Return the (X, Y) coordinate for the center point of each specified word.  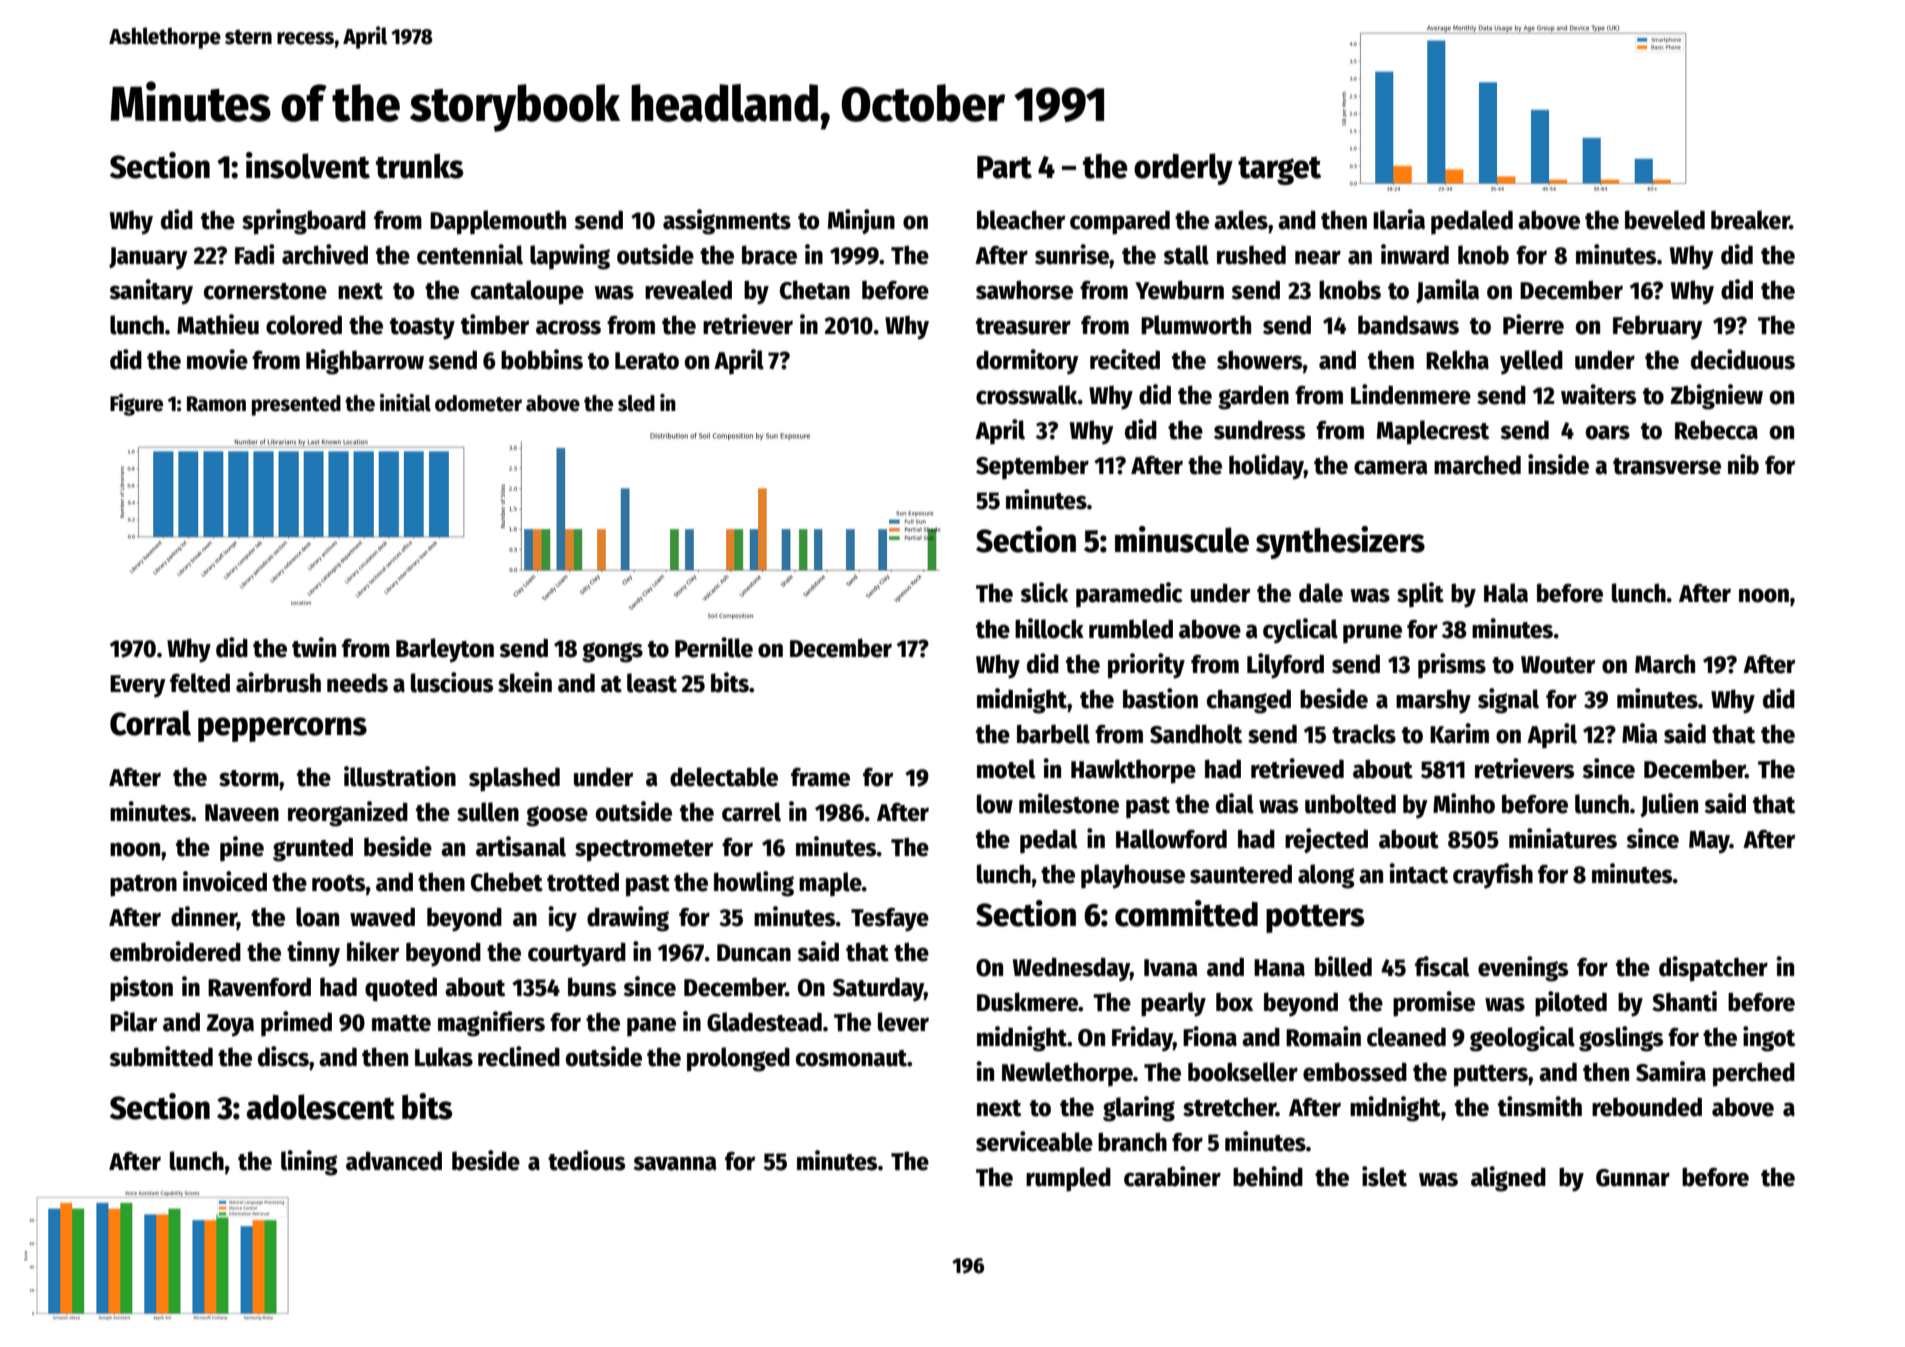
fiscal (1442, 966)
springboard (304, 222)
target (1279, 170)
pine (242, 849)
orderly (1183, 169)
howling (754, 884)
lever (903, 1022)
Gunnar (1633, 1178)
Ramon (216, 404)
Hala (1506, 593)
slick (1044, 592)
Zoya (230, 1025)
